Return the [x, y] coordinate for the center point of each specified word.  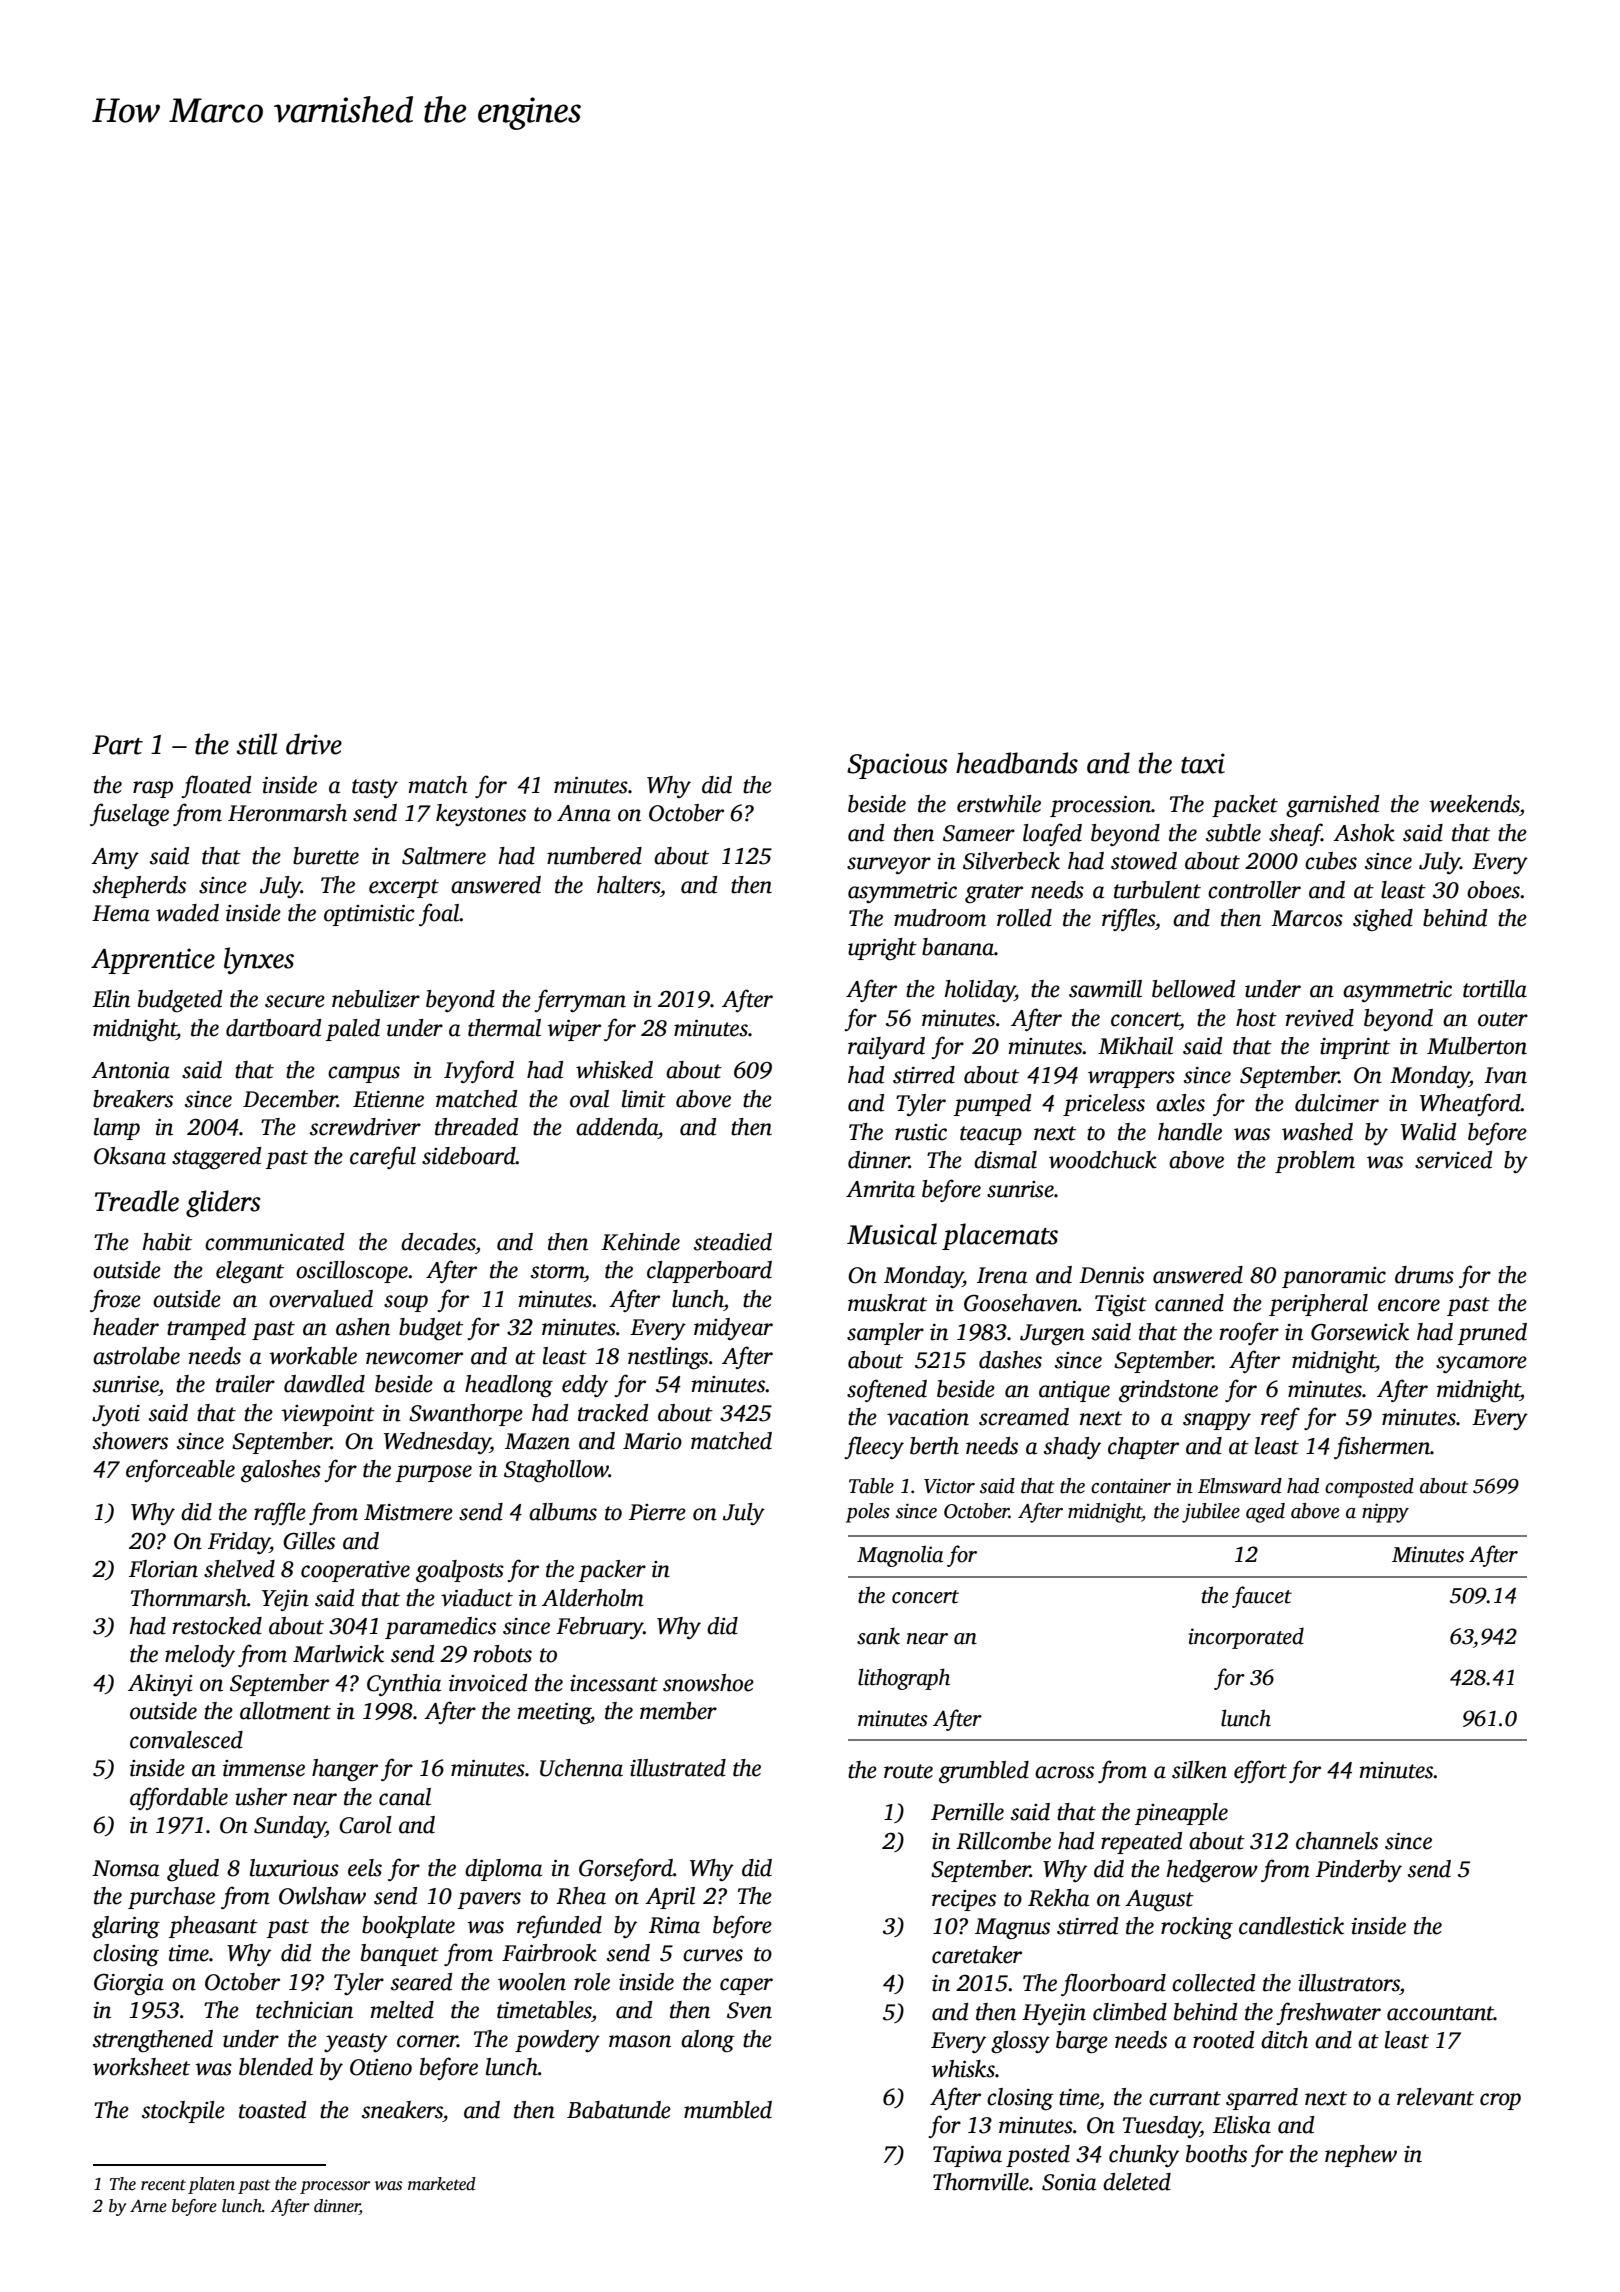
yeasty [356, 2042]
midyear [733, 1329]
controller [1254, 890]
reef [1280, 1418]
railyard [886, 1048]
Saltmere [444, 856]
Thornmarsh [189, 1598]
